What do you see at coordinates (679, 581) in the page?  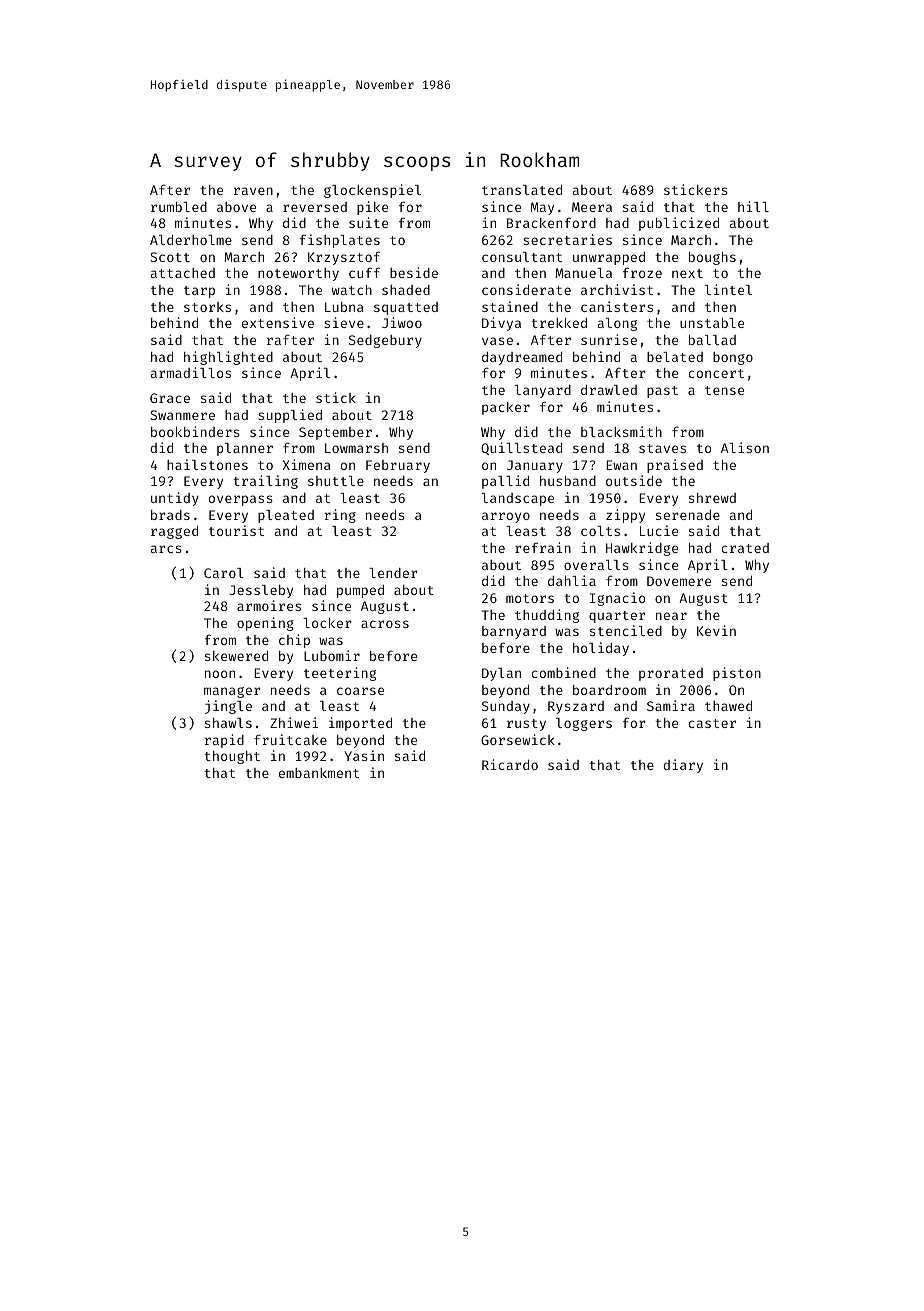 I see `Dovemere` at bounding box center [679, 581].
